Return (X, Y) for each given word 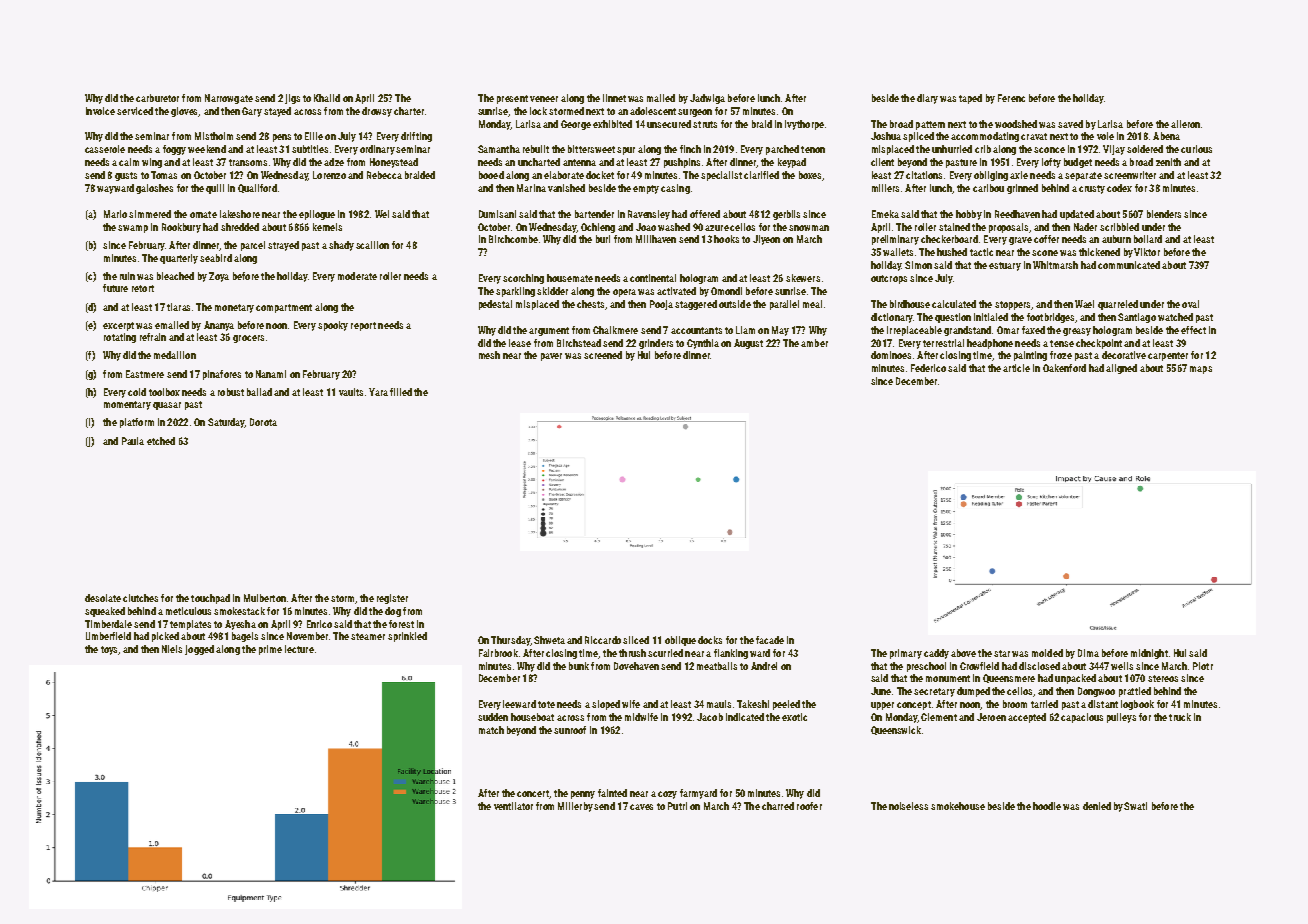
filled (401, 392)
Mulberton (265, 598)
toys (109, 650)
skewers (803, 278)
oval (1190, 304)
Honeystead (394, 163)
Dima (1088, 653)
